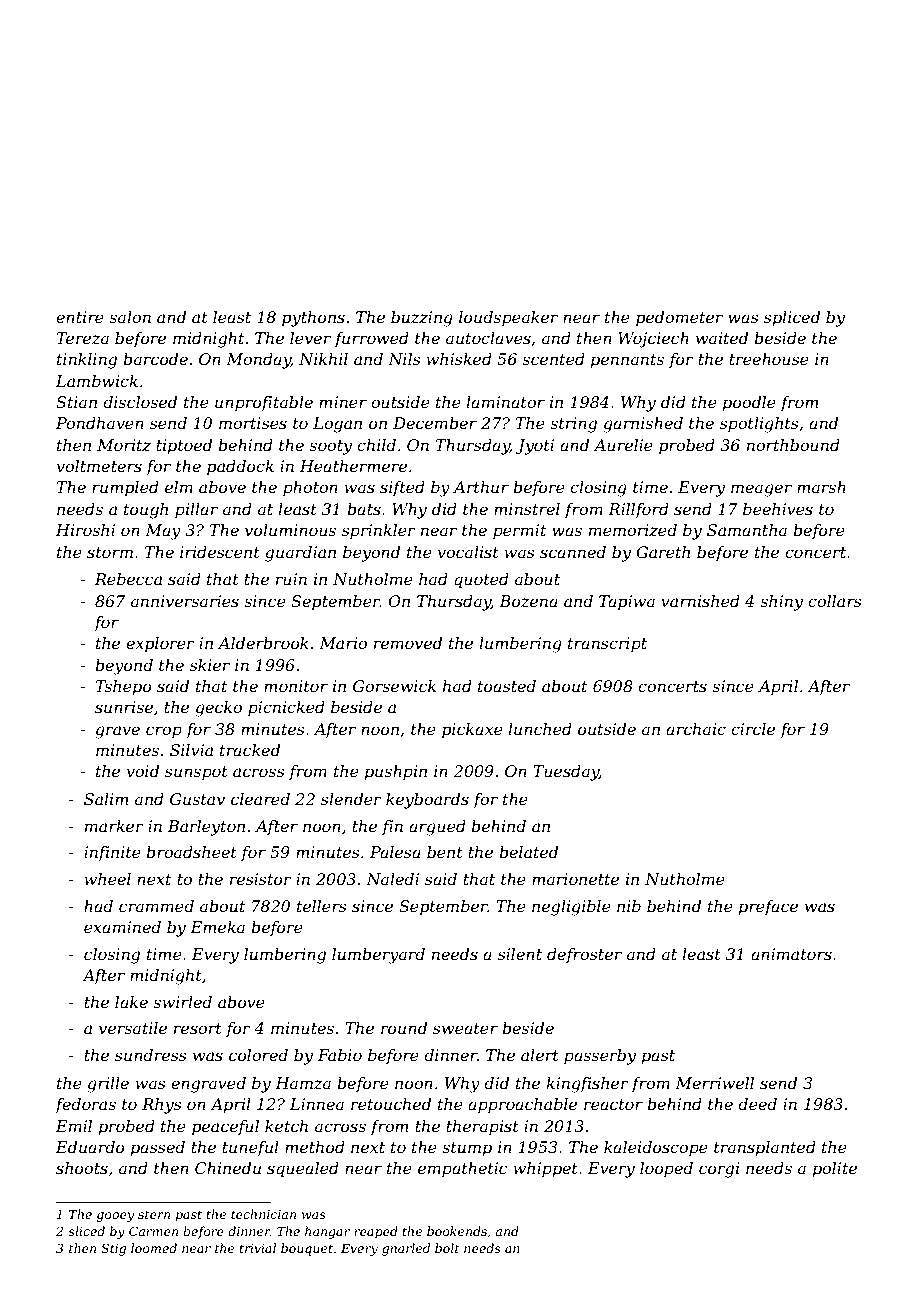 This page has height=1308, width=924. What do you see at coordinates (406, 1249) in the page?
I see `gnarled` at bounding box center [406, 1249].
